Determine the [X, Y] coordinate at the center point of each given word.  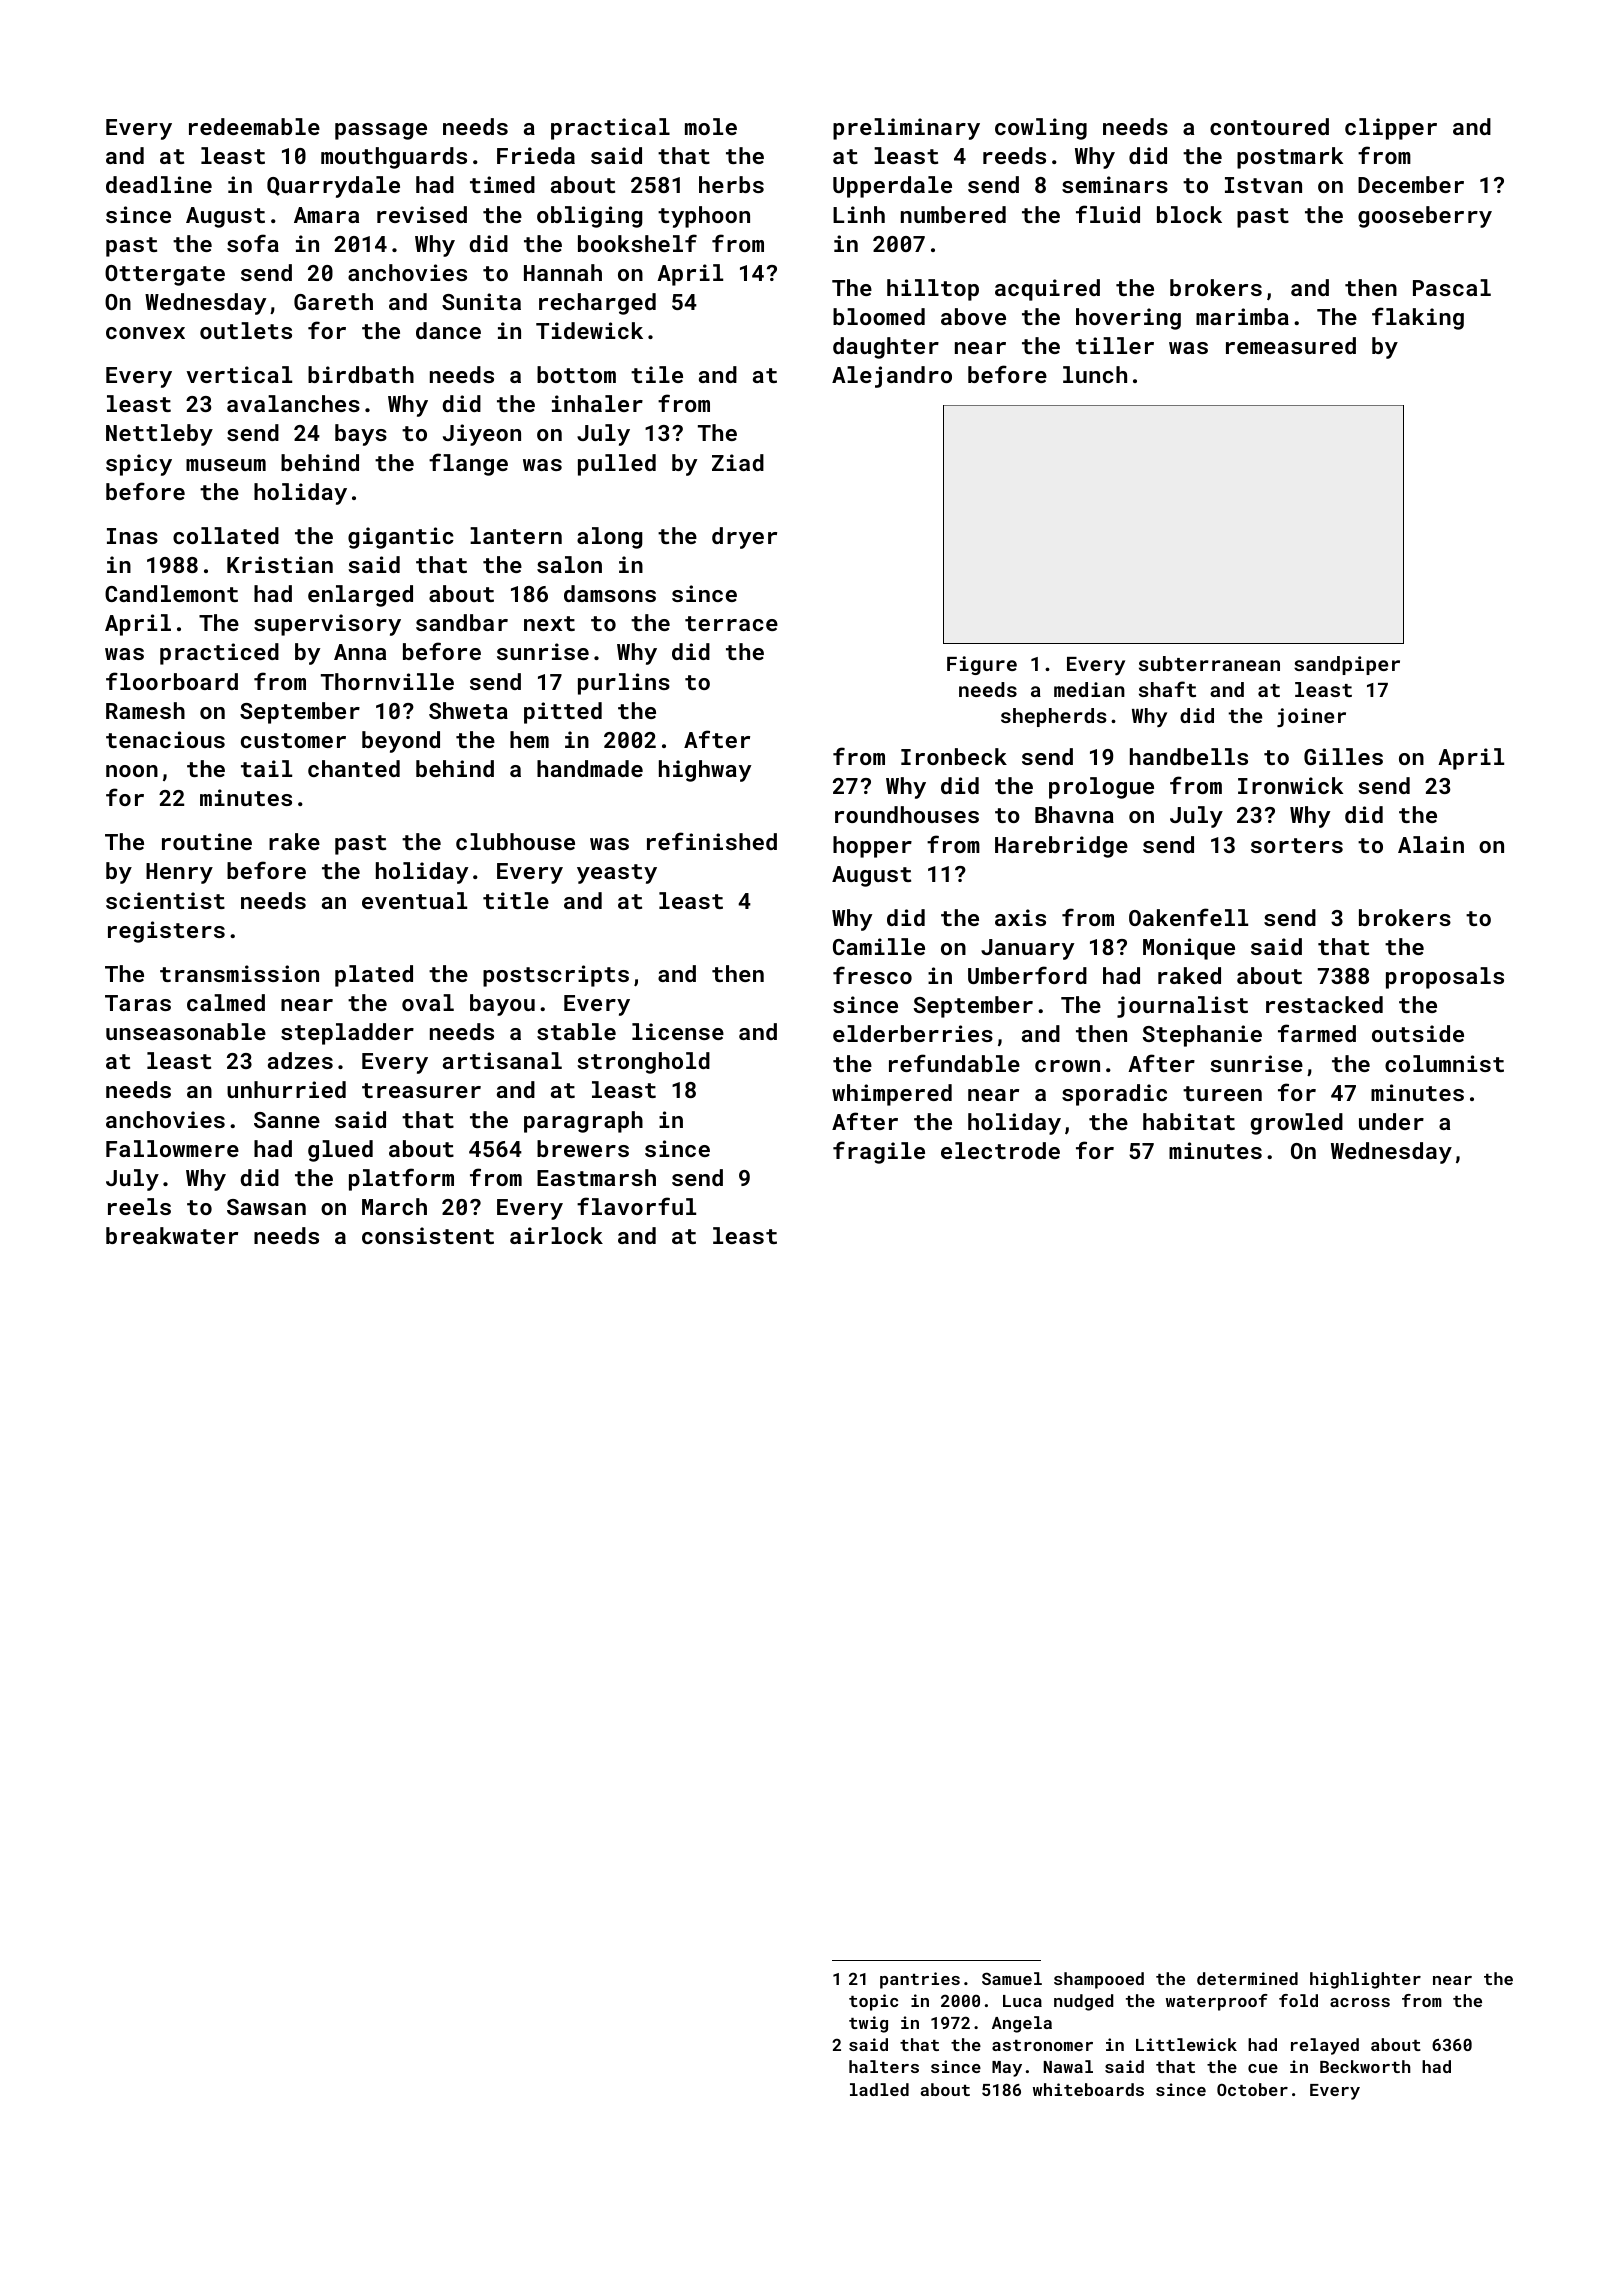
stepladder [347, 1034]
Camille [879, 946]
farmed [1317, 1033]
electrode [1000, 1150]
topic [873, 2002]
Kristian [280, 564]
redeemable [254, 126]
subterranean [1209, 663]
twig [868, 2024]
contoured [1269, 126]
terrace [731, 623]
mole [711, 126]
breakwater [172, 1235]
